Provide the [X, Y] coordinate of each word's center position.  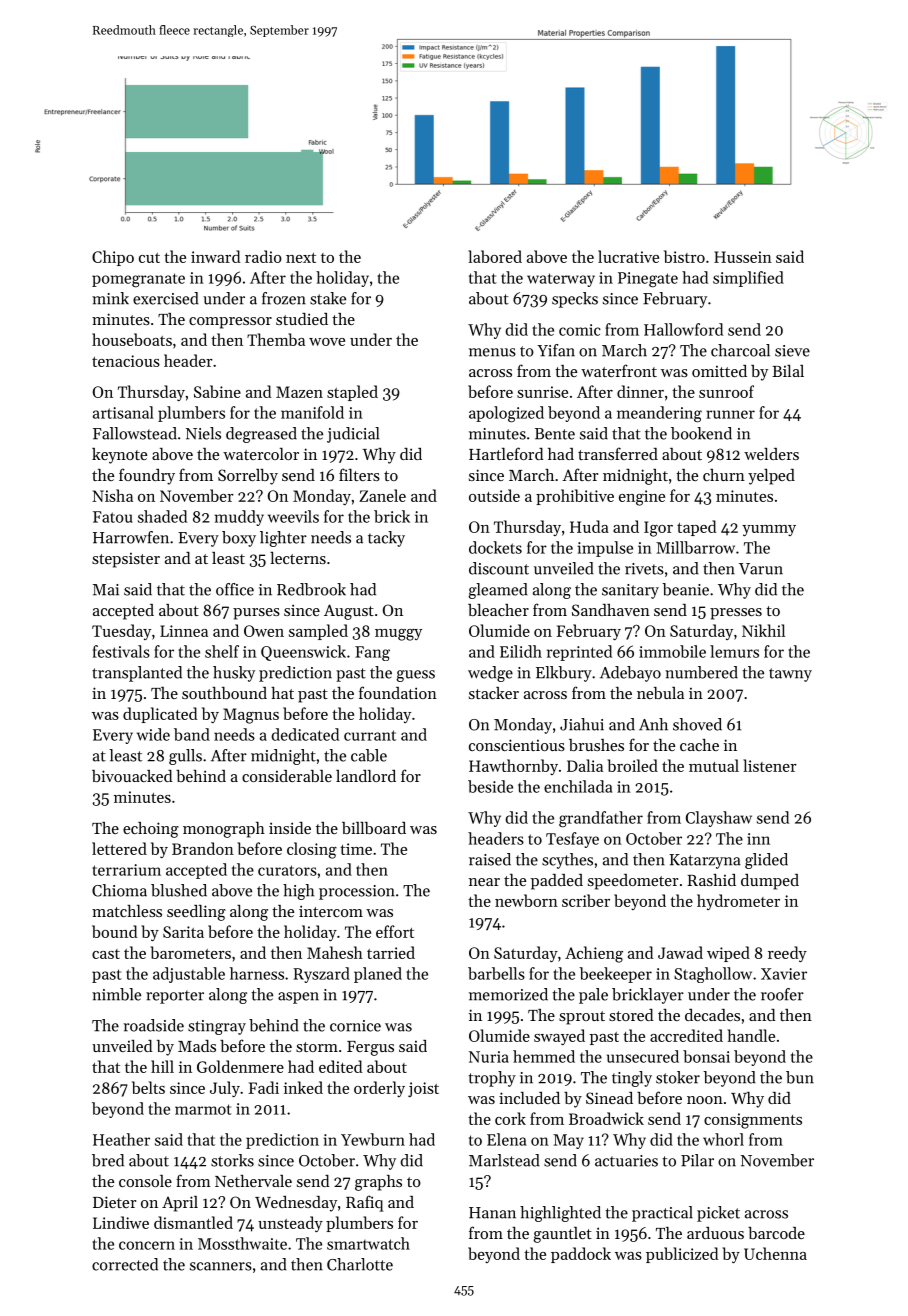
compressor [230, 323]
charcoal [740, 350]
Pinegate [648, 280]
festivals [121, 651]
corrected [125, 1264]
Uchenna [775, 1253]
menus [492, 352]
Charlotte [360, 1264]
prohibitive [575, 497]
